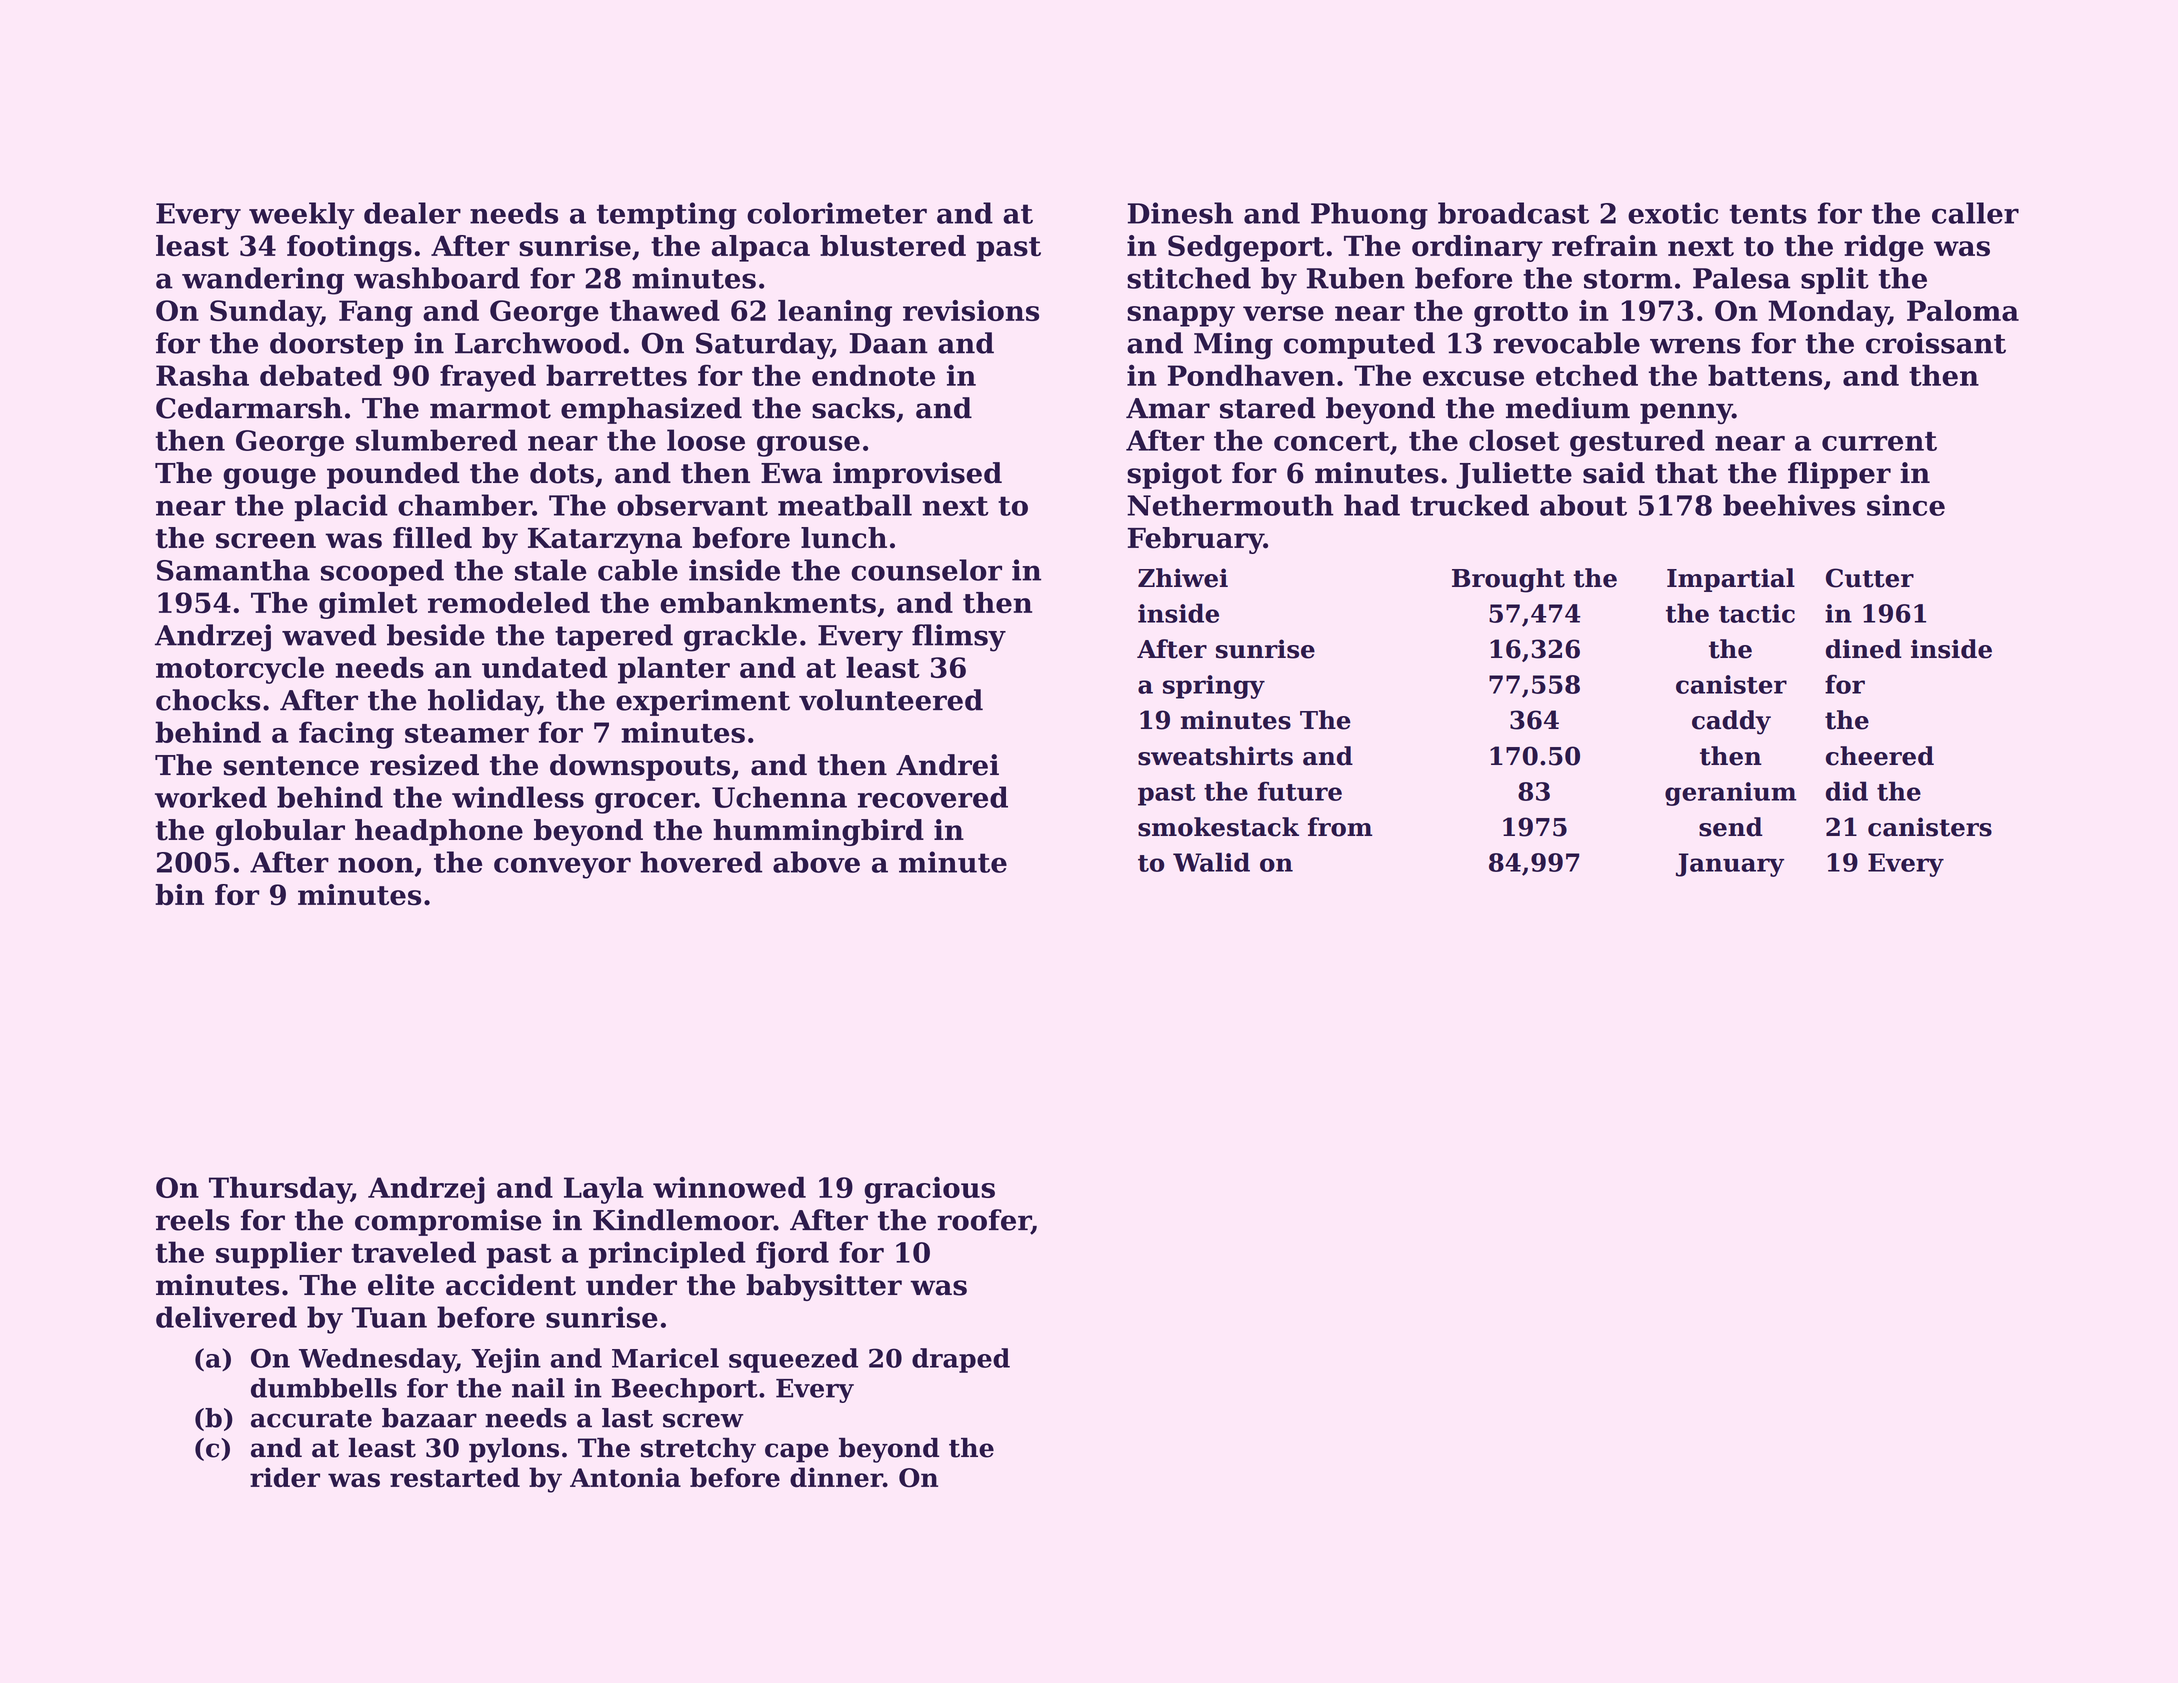 This image has width=2178, height=1683. What do you see at coordinates (1218, 827) in the image?
I see `smokestack` at bounding box center [1218, 827].
